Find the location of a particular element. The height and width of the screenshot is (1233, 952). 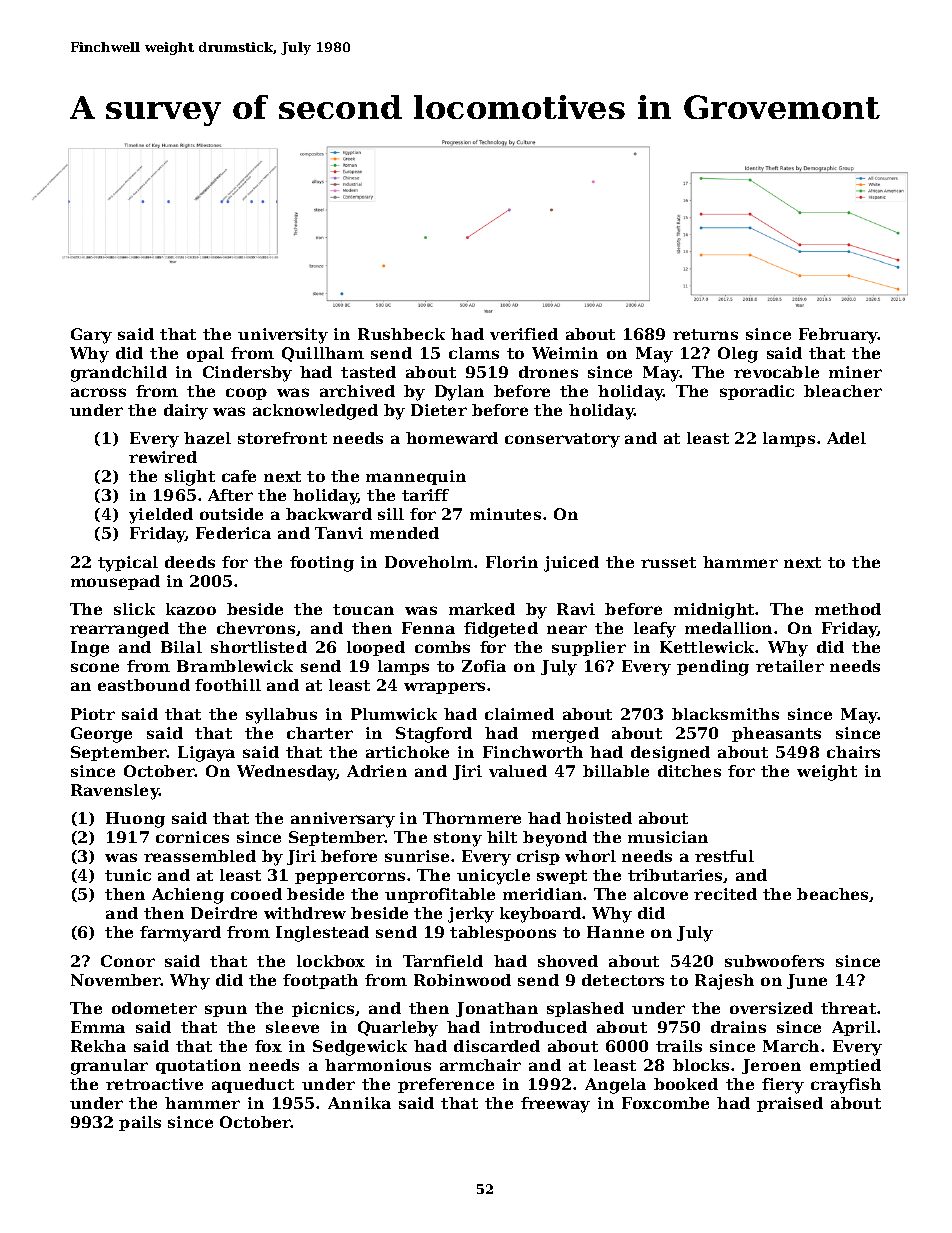

university is located at coordinates (283, 336).
